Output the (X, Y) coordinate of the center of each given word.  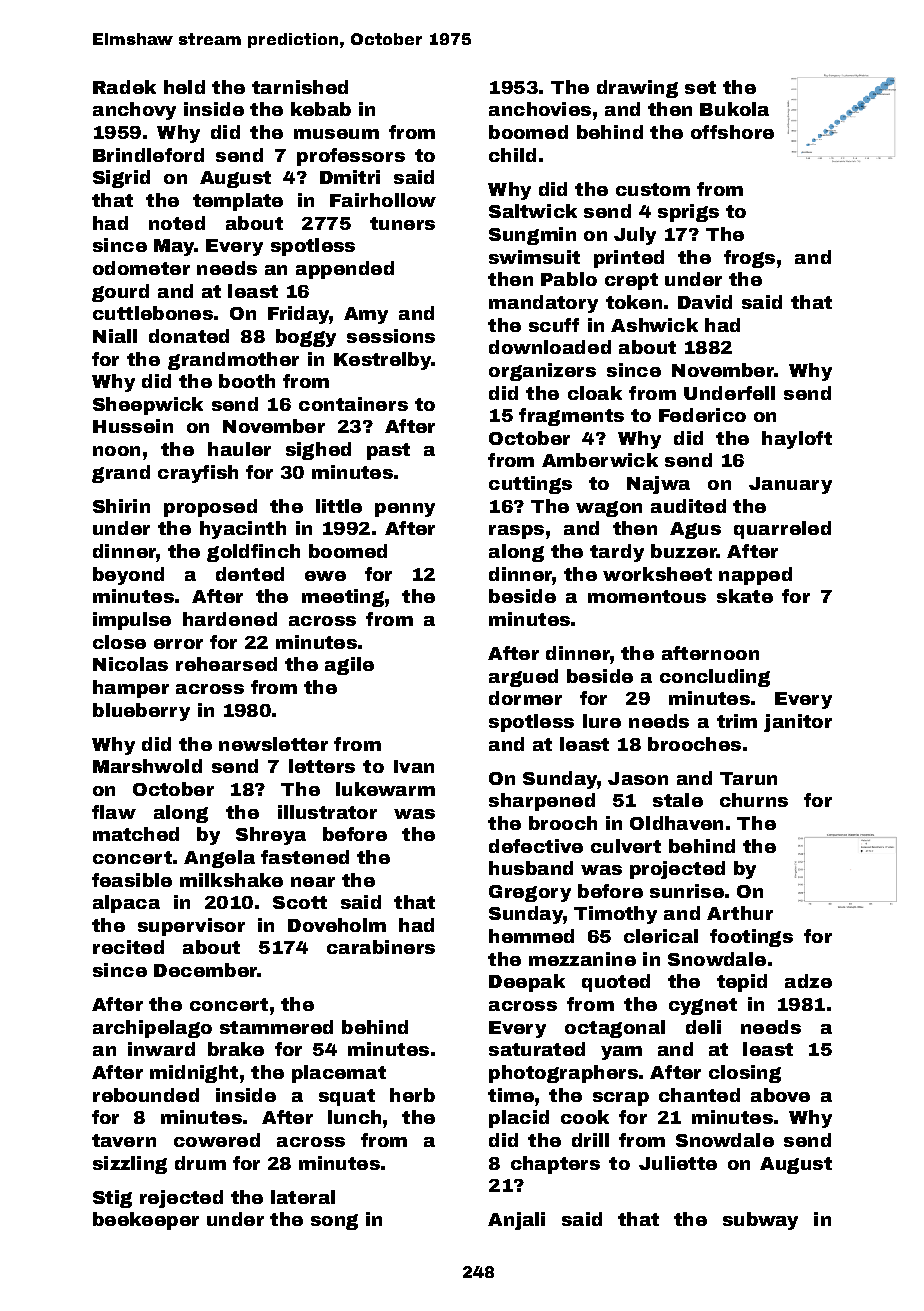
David (705, 302)
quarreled (782, 530)
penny (405, 510)
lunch (354, 1117)
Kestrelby (382, 361)
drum (200, 1163)
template (238, 202)
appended (345, 270)
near (313, 882)
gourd (120, 293)
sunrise (687, 891)
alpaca (126, 904)
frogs (749, 259)
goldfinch (253, 553)
